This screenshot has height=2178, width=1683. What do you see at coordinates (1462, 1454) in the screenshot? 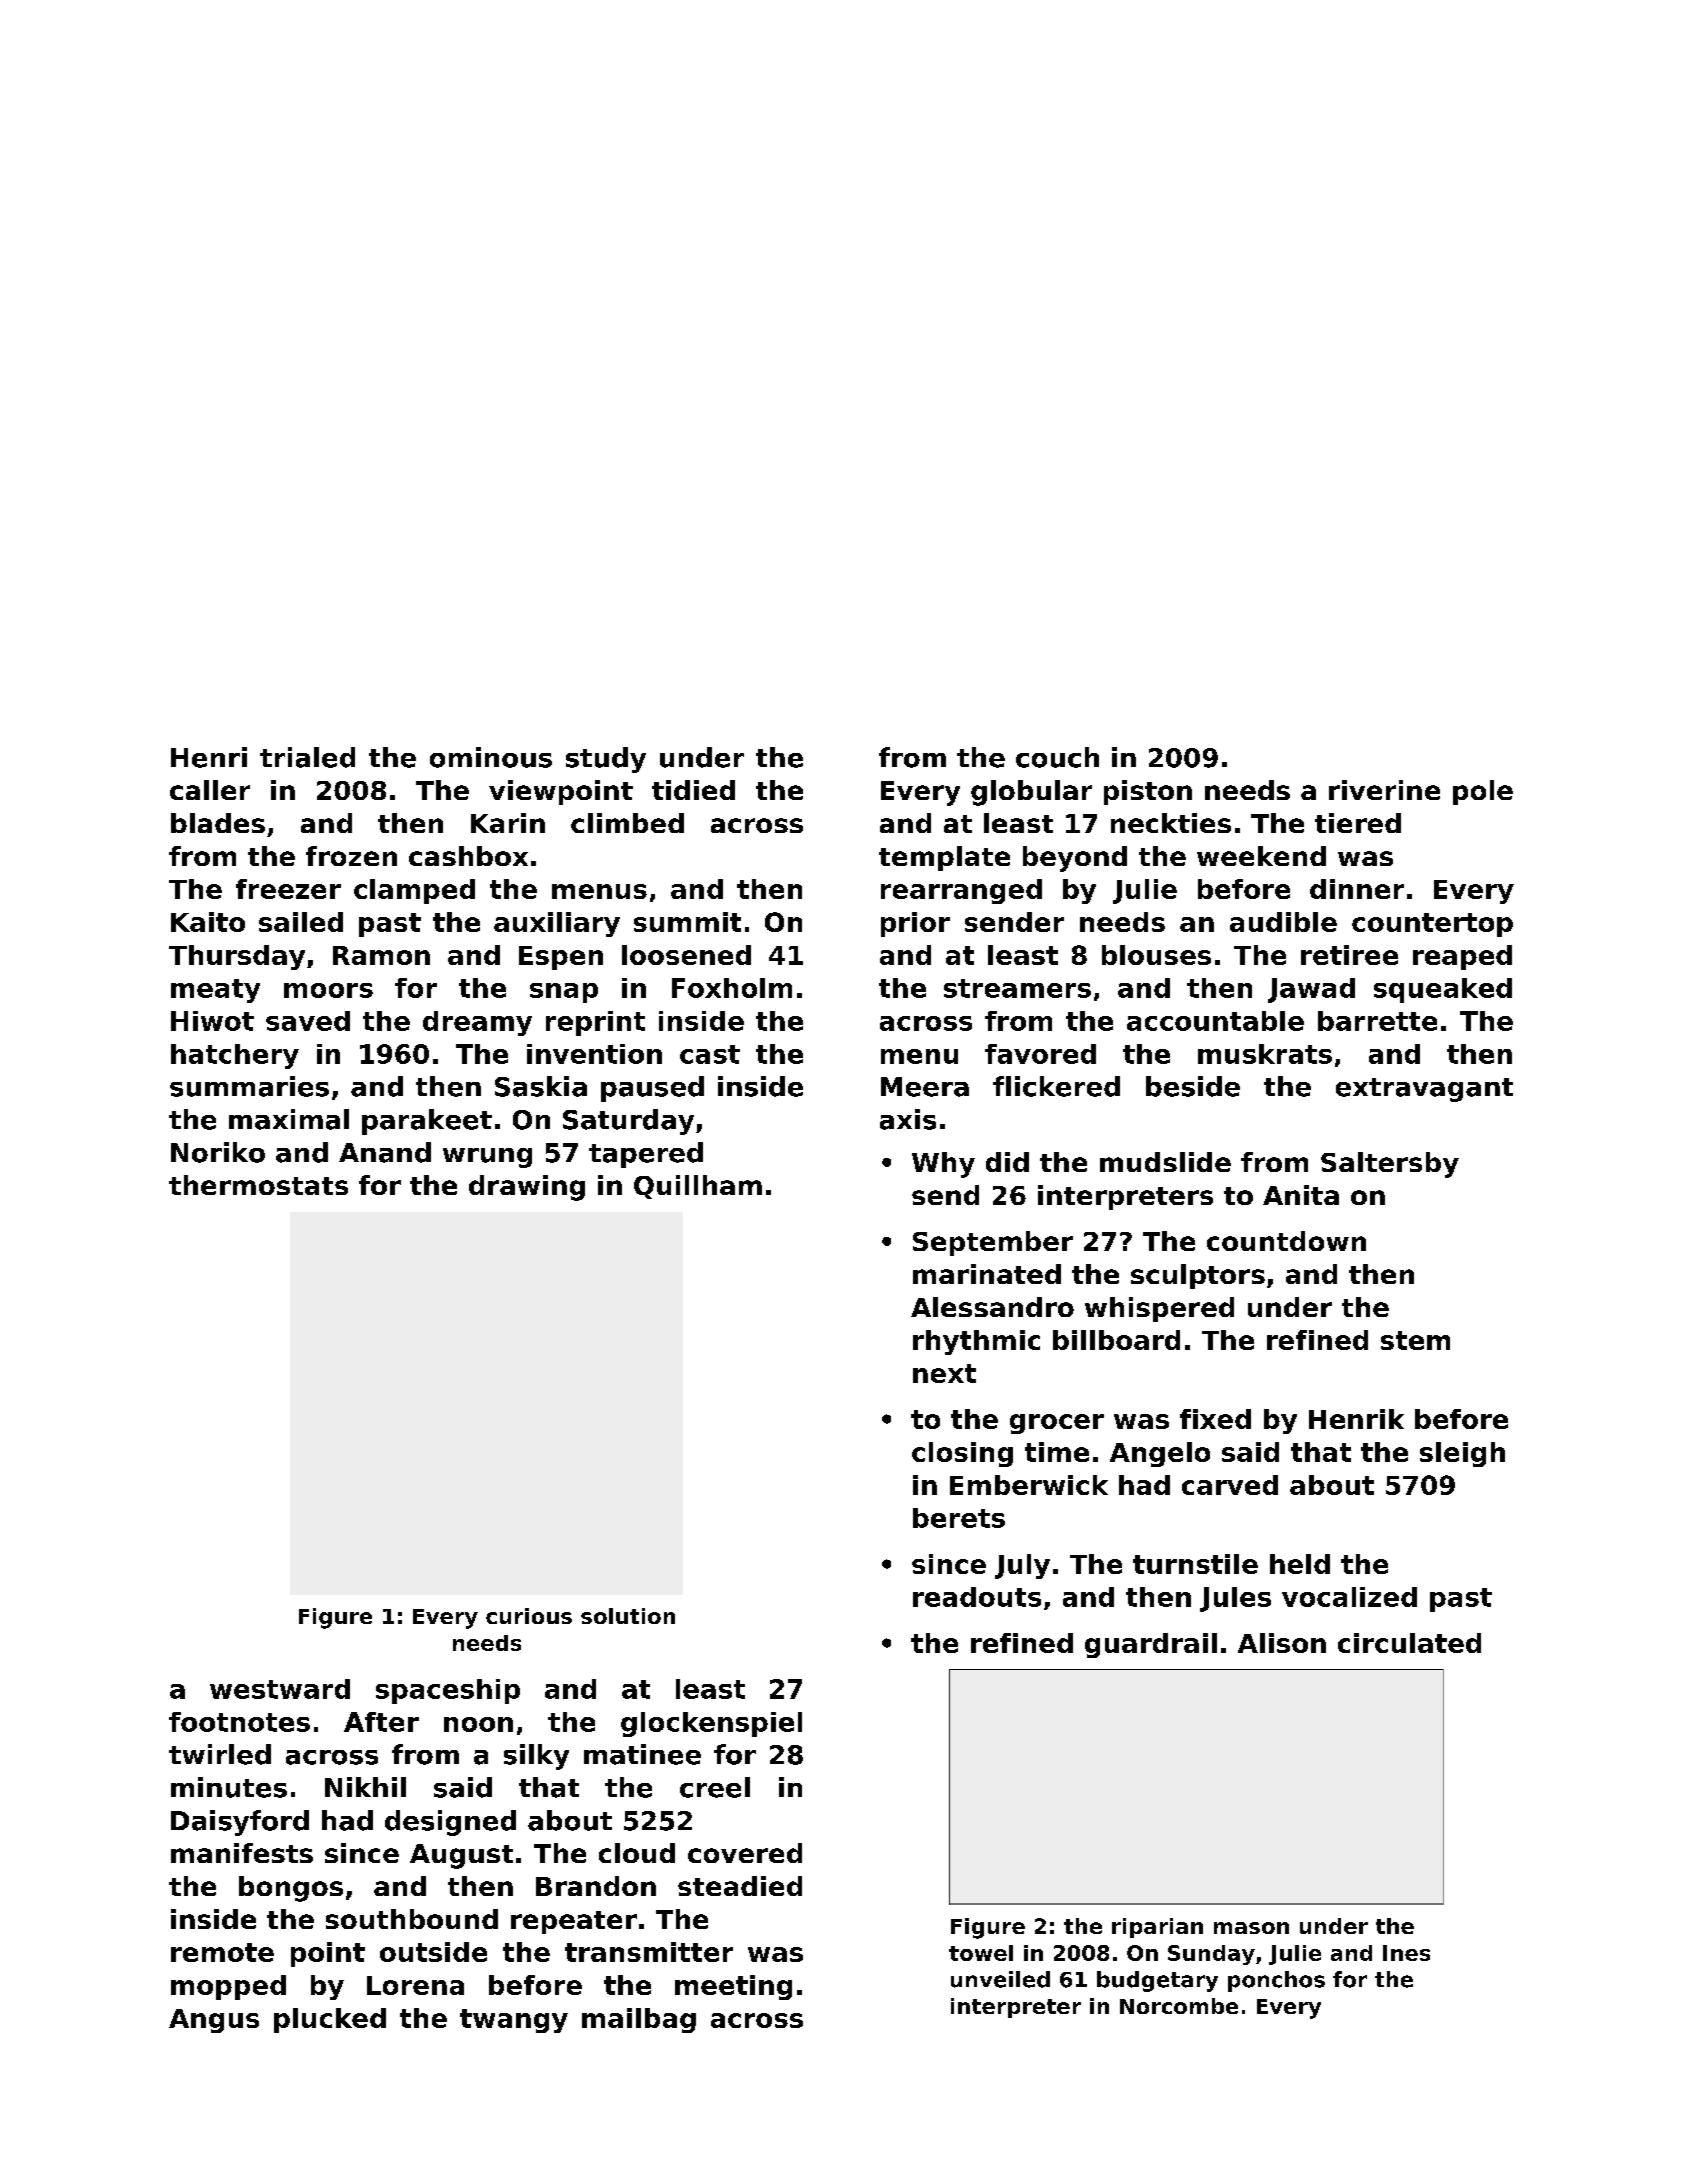
I see `sleigh` at bounding box center [1462, 1454].
